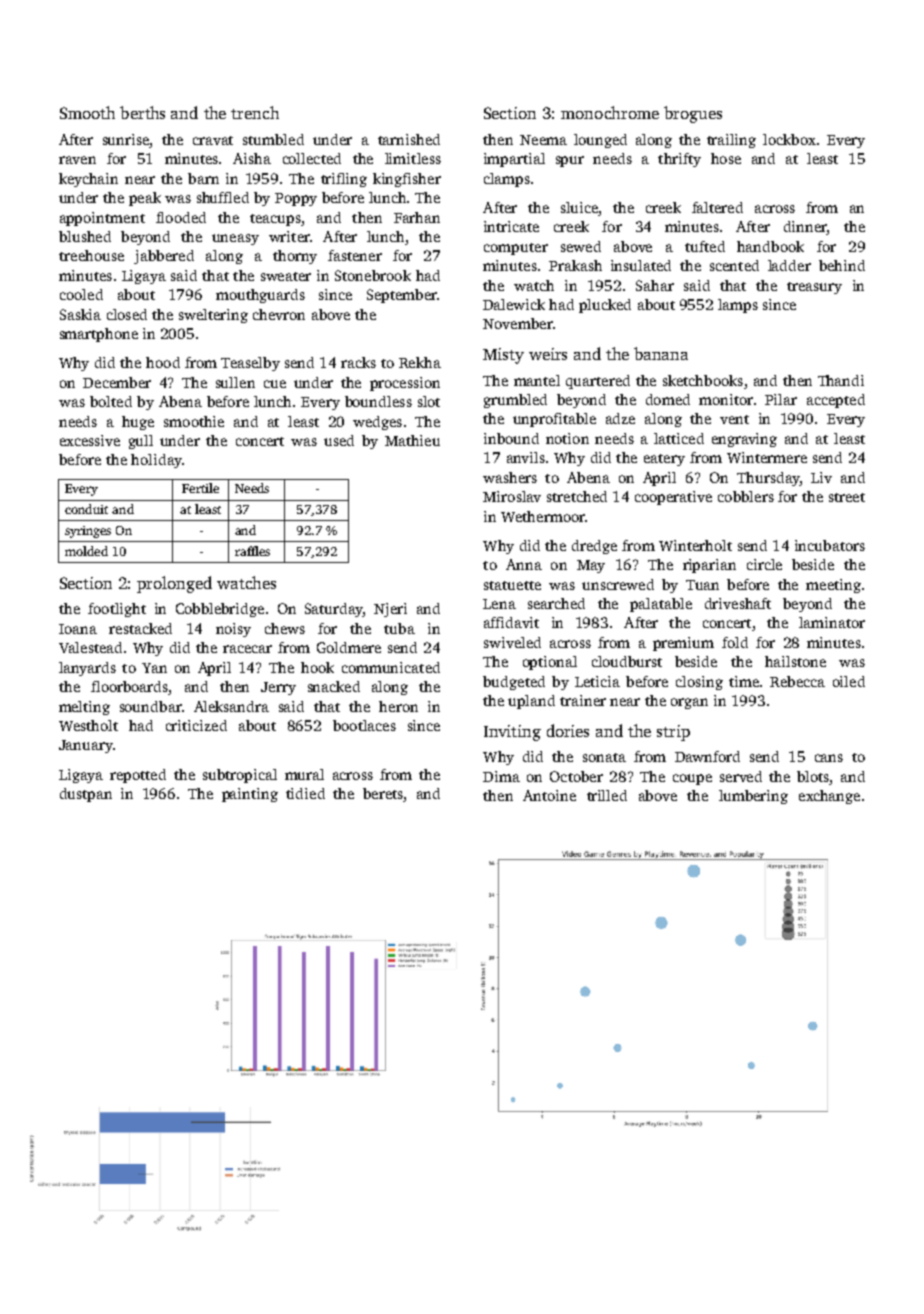  What do you see at coordinates (235, 382) in the screenshot?
I see `sullen` at bounding box center [235, 382].
